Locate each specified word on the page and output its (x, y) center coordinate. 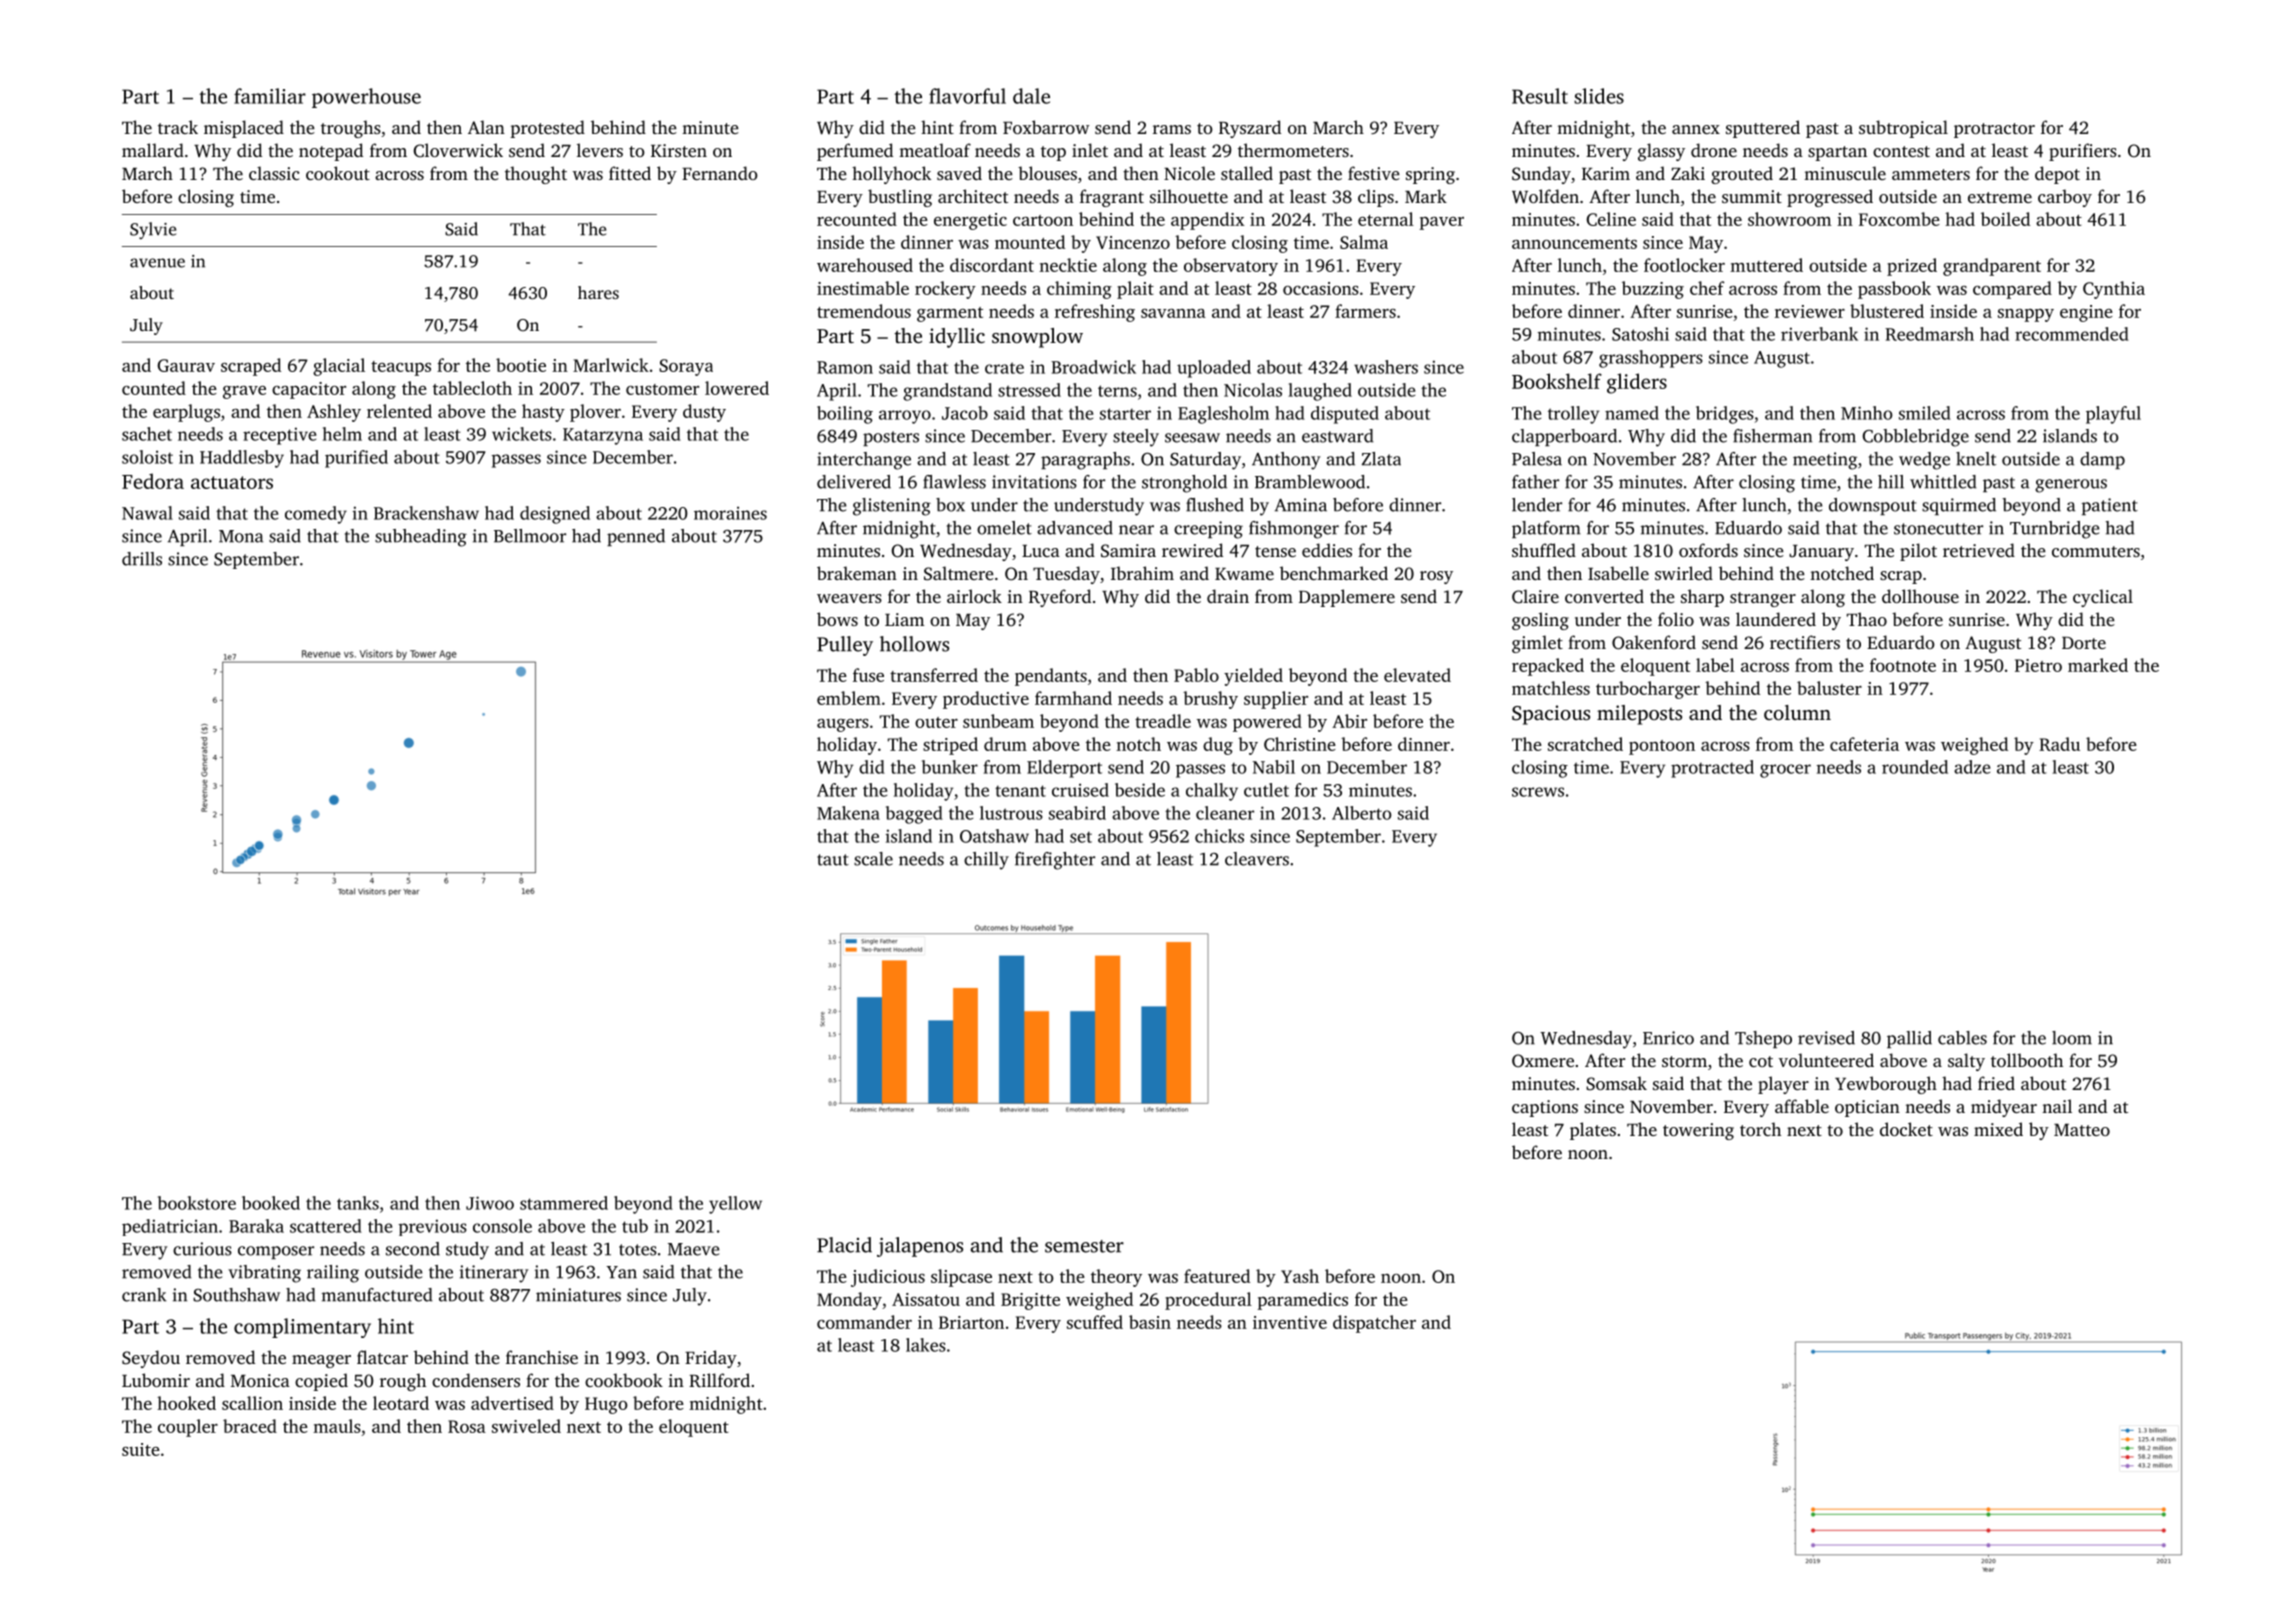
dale (1031, 96)
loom (2072, 1038)
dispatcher (1374, 1324)
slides (1599, 96)
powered (1267, 723)
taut (833, 860)
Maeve (693, 1249)
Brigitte (1030, 1301)
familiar (270, 96)
